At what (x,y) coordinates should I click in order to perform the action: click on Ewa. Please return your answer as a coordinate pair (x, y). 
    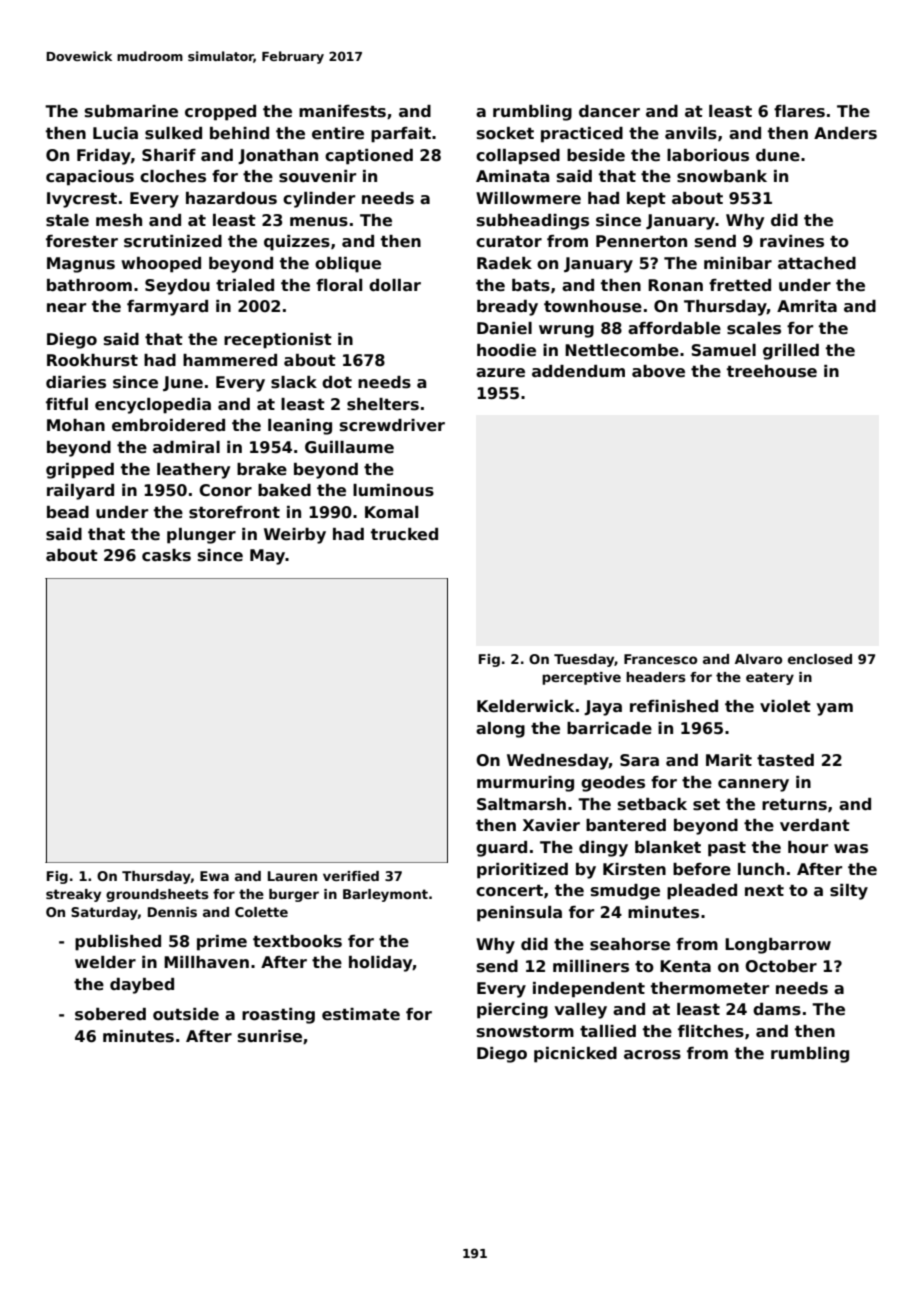
    Looking at the image, I should click on (214, 876).
